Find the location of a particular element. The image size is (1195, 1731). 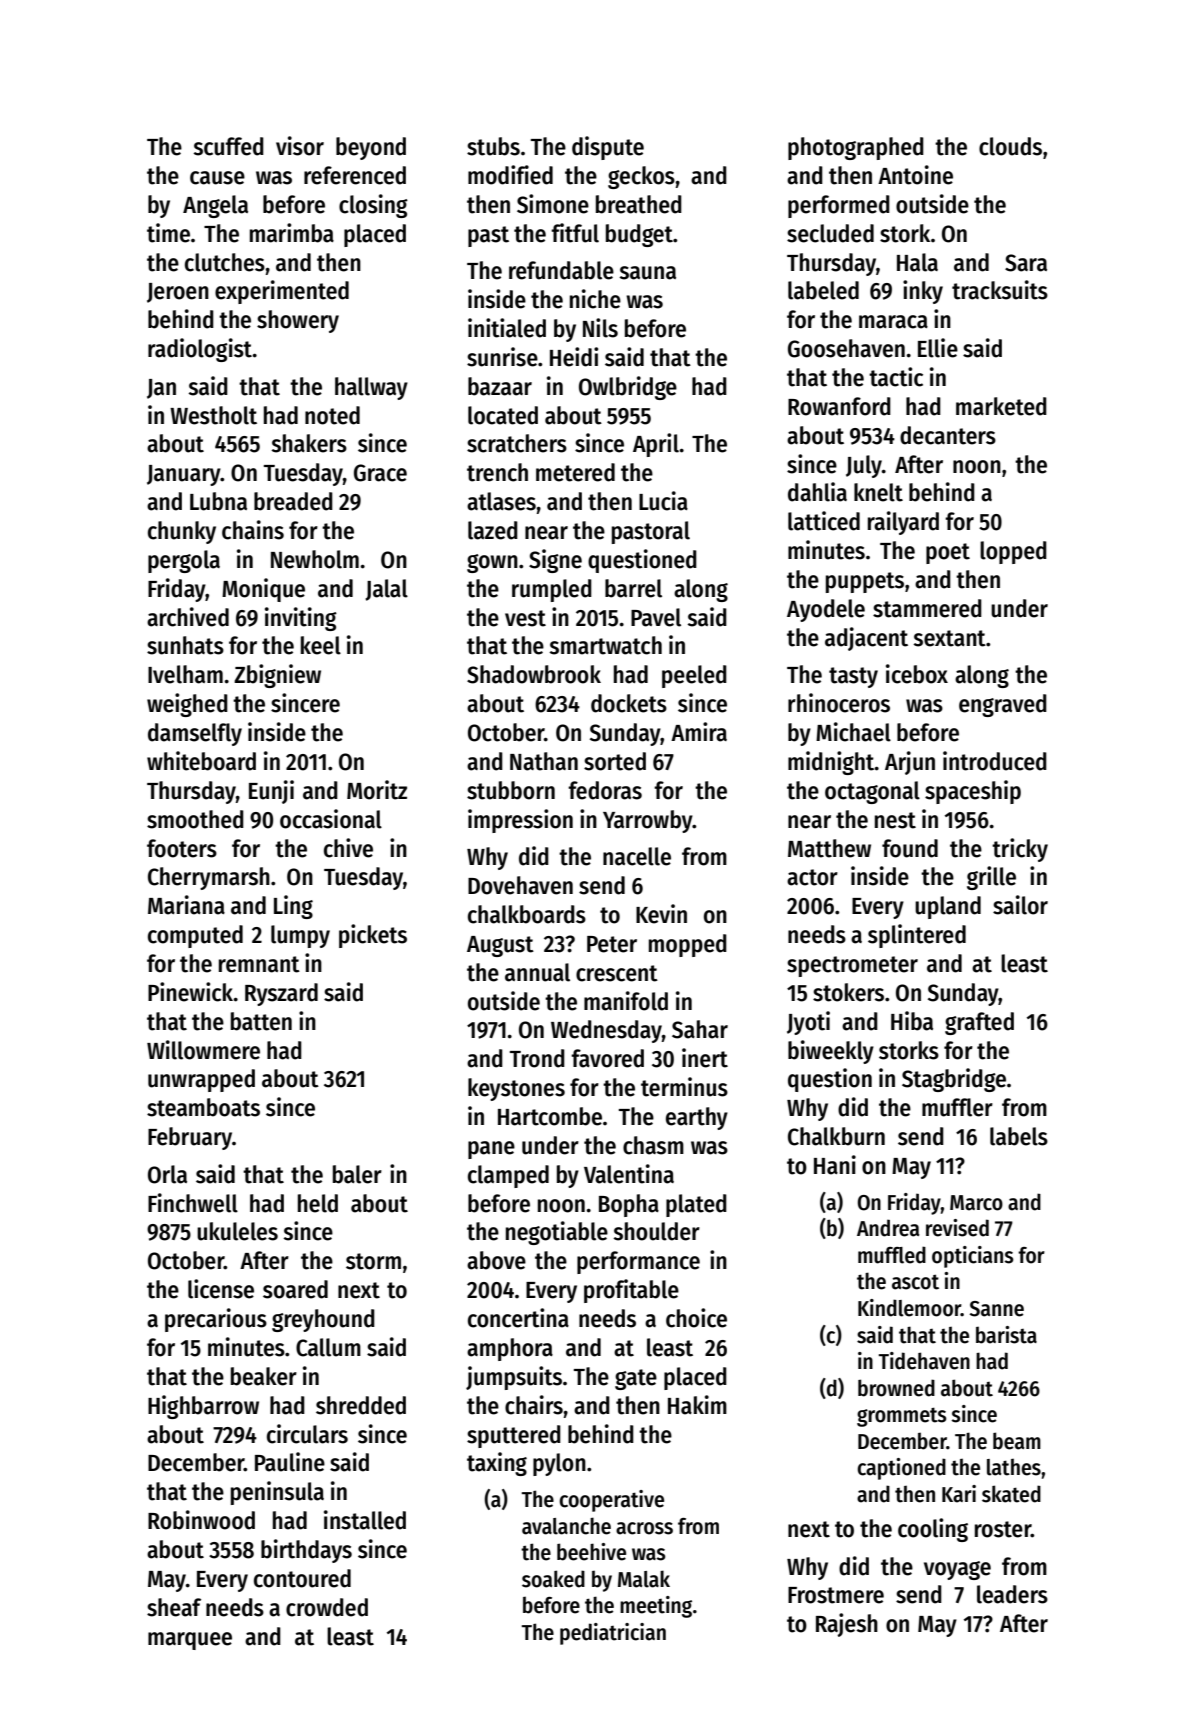

Grace is located at coordinates (380, 473).
